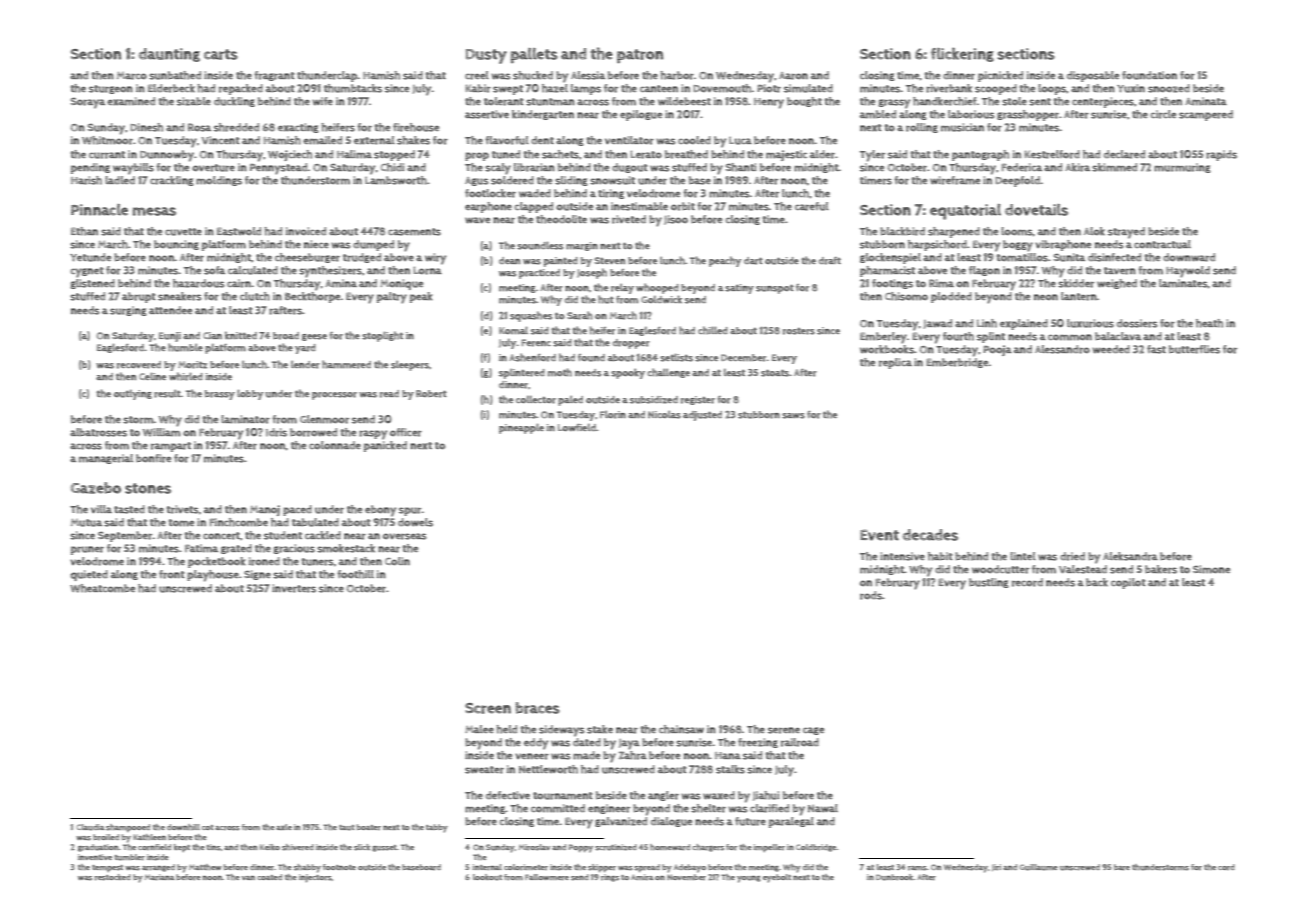 The image size is (1308, 924). Describe the element at coordinates (538, 708) in the screenshot. I see `braces` at that location.
